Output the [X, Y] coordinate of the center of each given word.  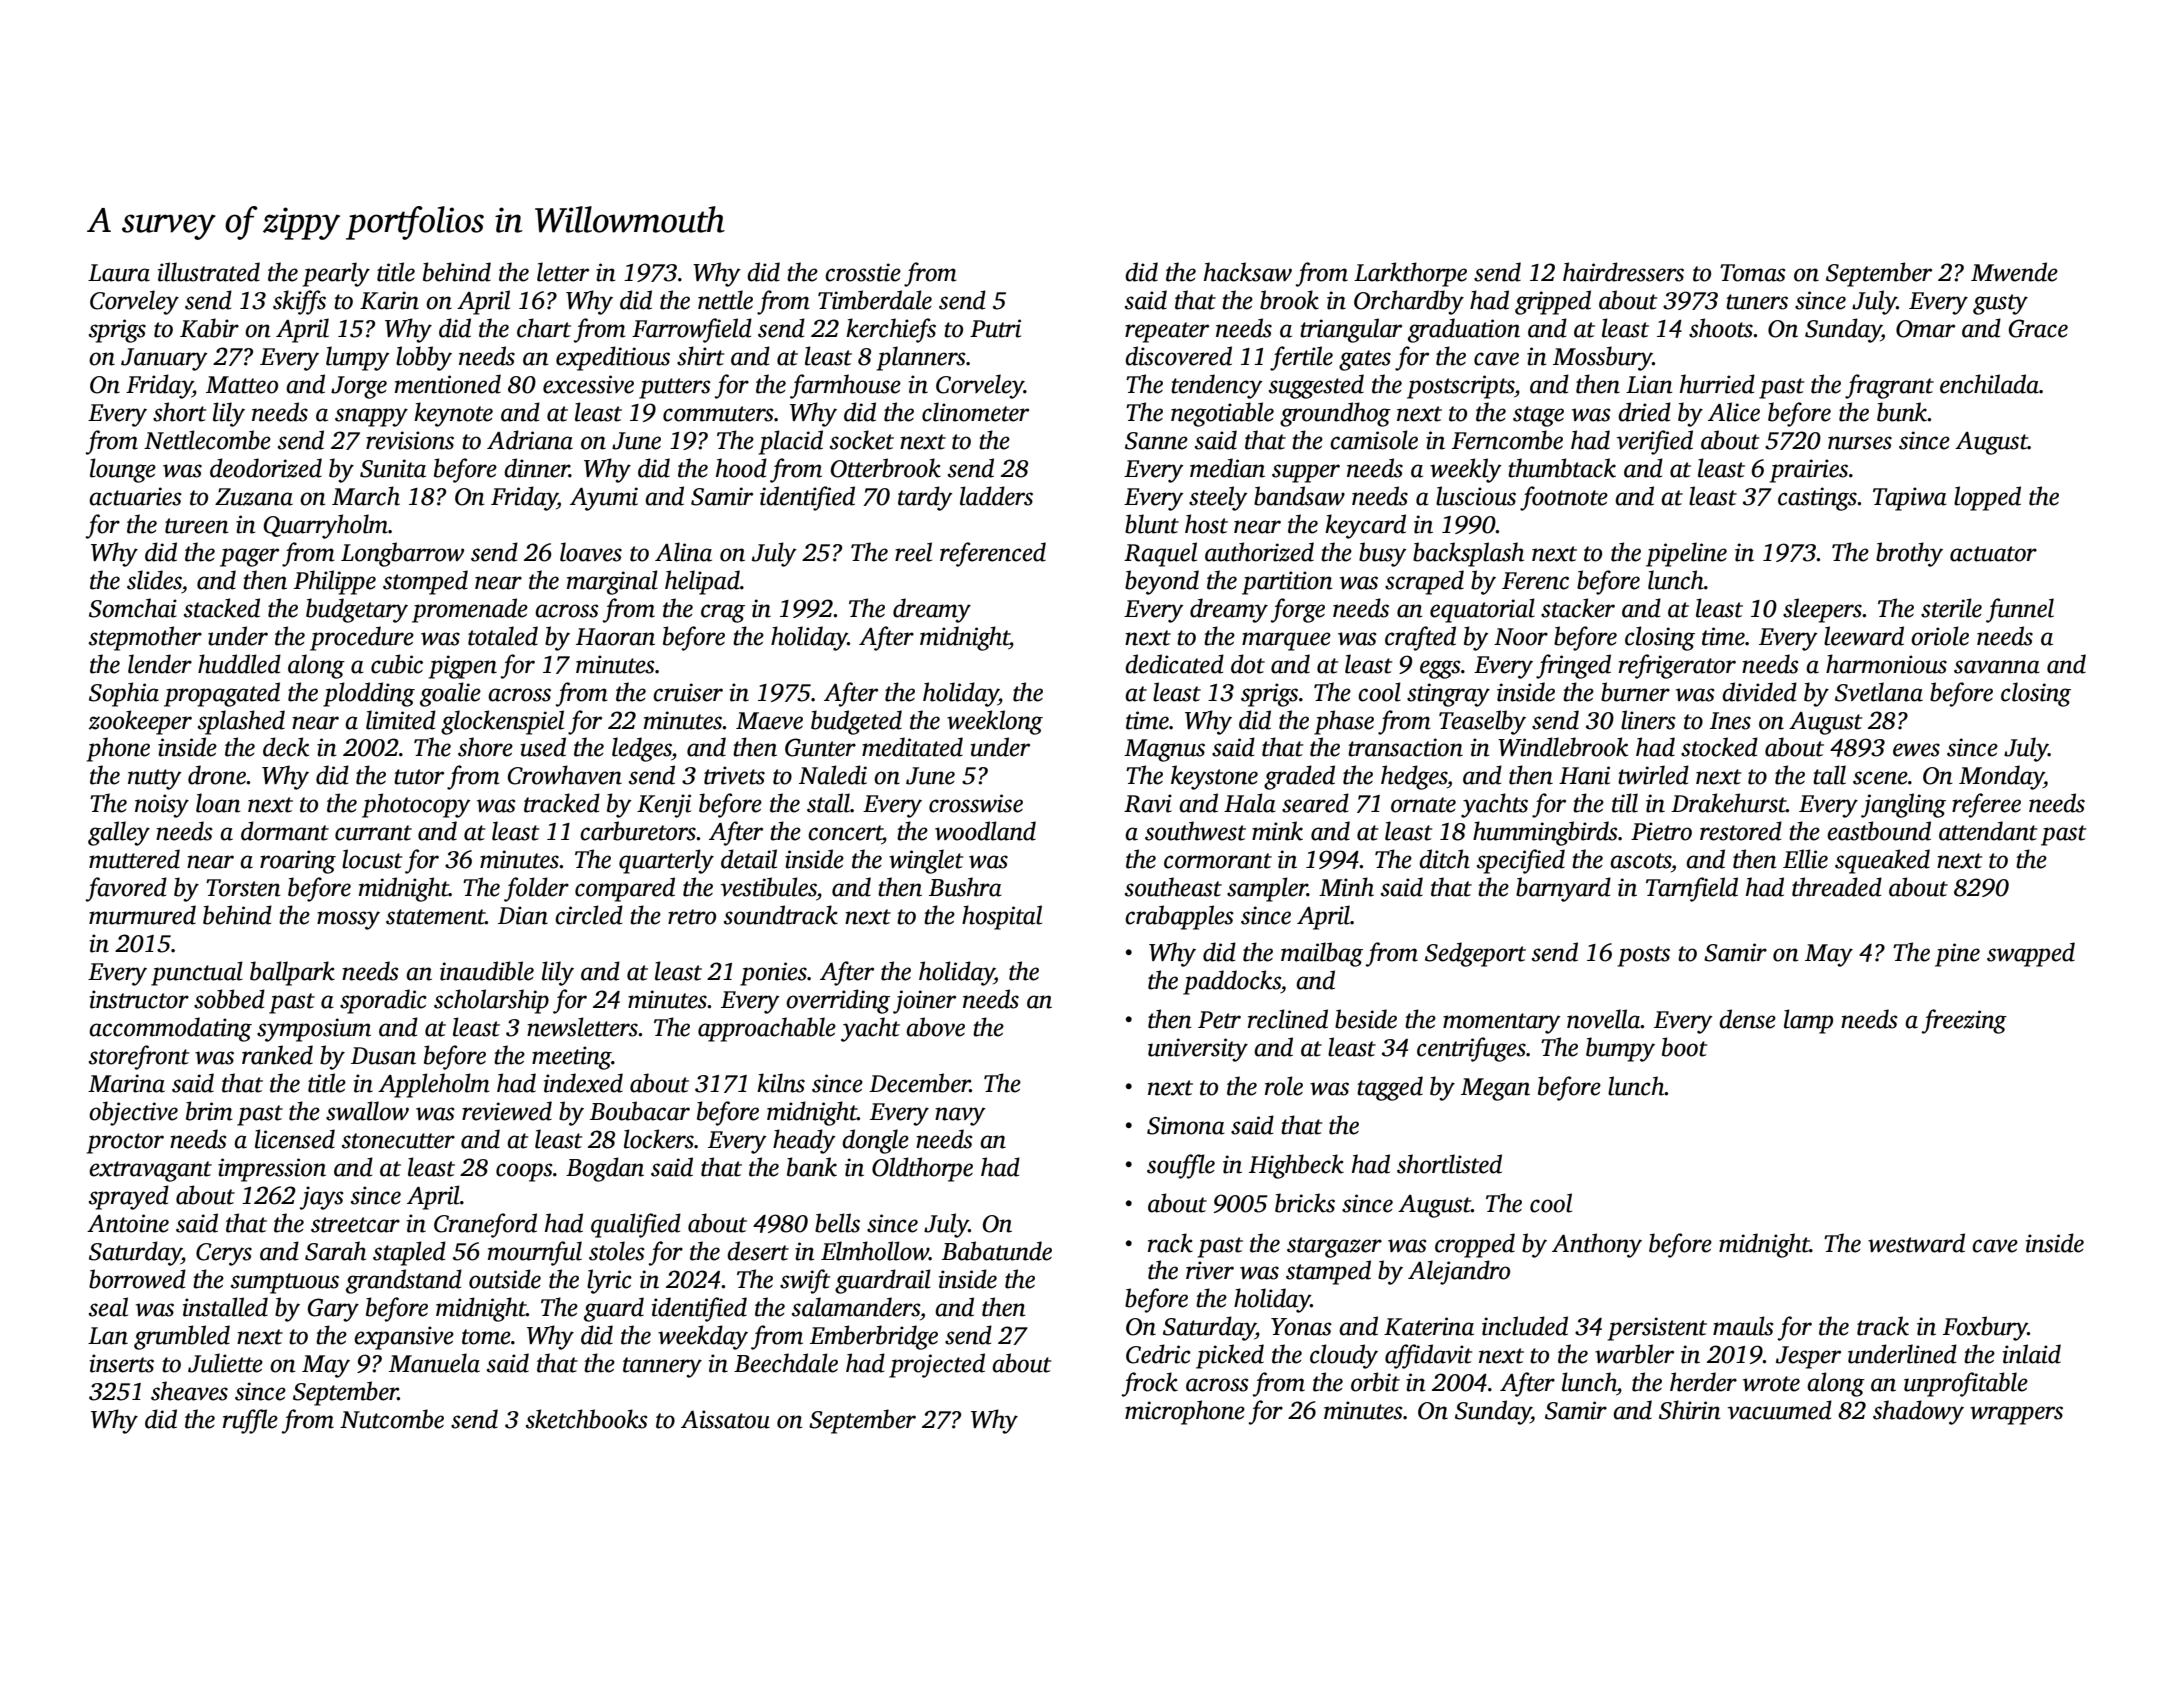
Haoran [615, 637]
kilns [781, 1083]
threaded [1837, 887]
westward [1916, 1243]
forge [1298, 610]
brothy [1909, 554]
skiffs [299, 302]
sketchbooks [587, 1419]
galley [119, 833]
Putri [995, 328]
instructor [139, 999]
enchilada [1989, 384]
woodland [985, 831]
